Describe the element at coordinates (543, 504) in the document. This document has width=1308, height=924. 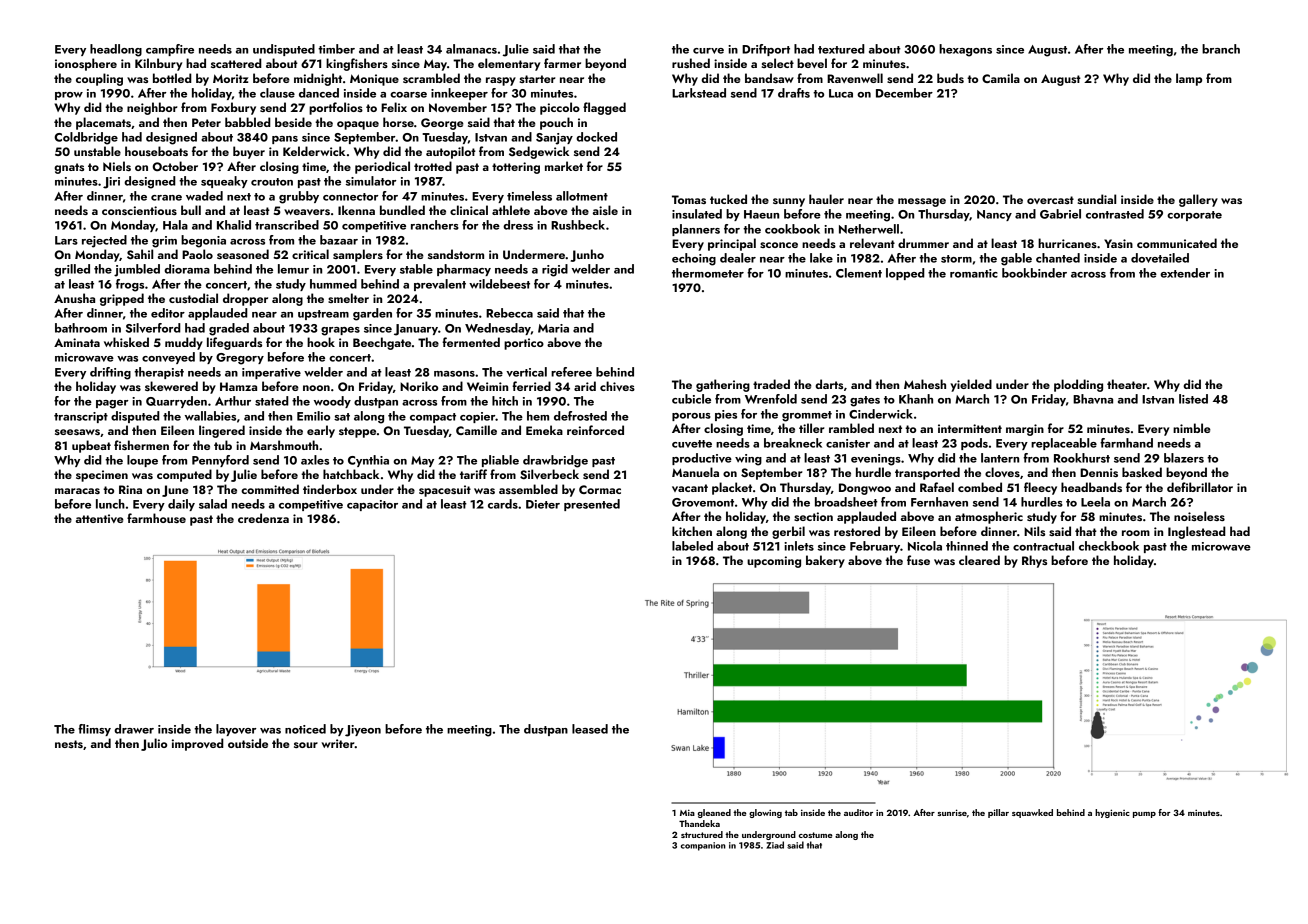
I see `Dieter` at that location.
